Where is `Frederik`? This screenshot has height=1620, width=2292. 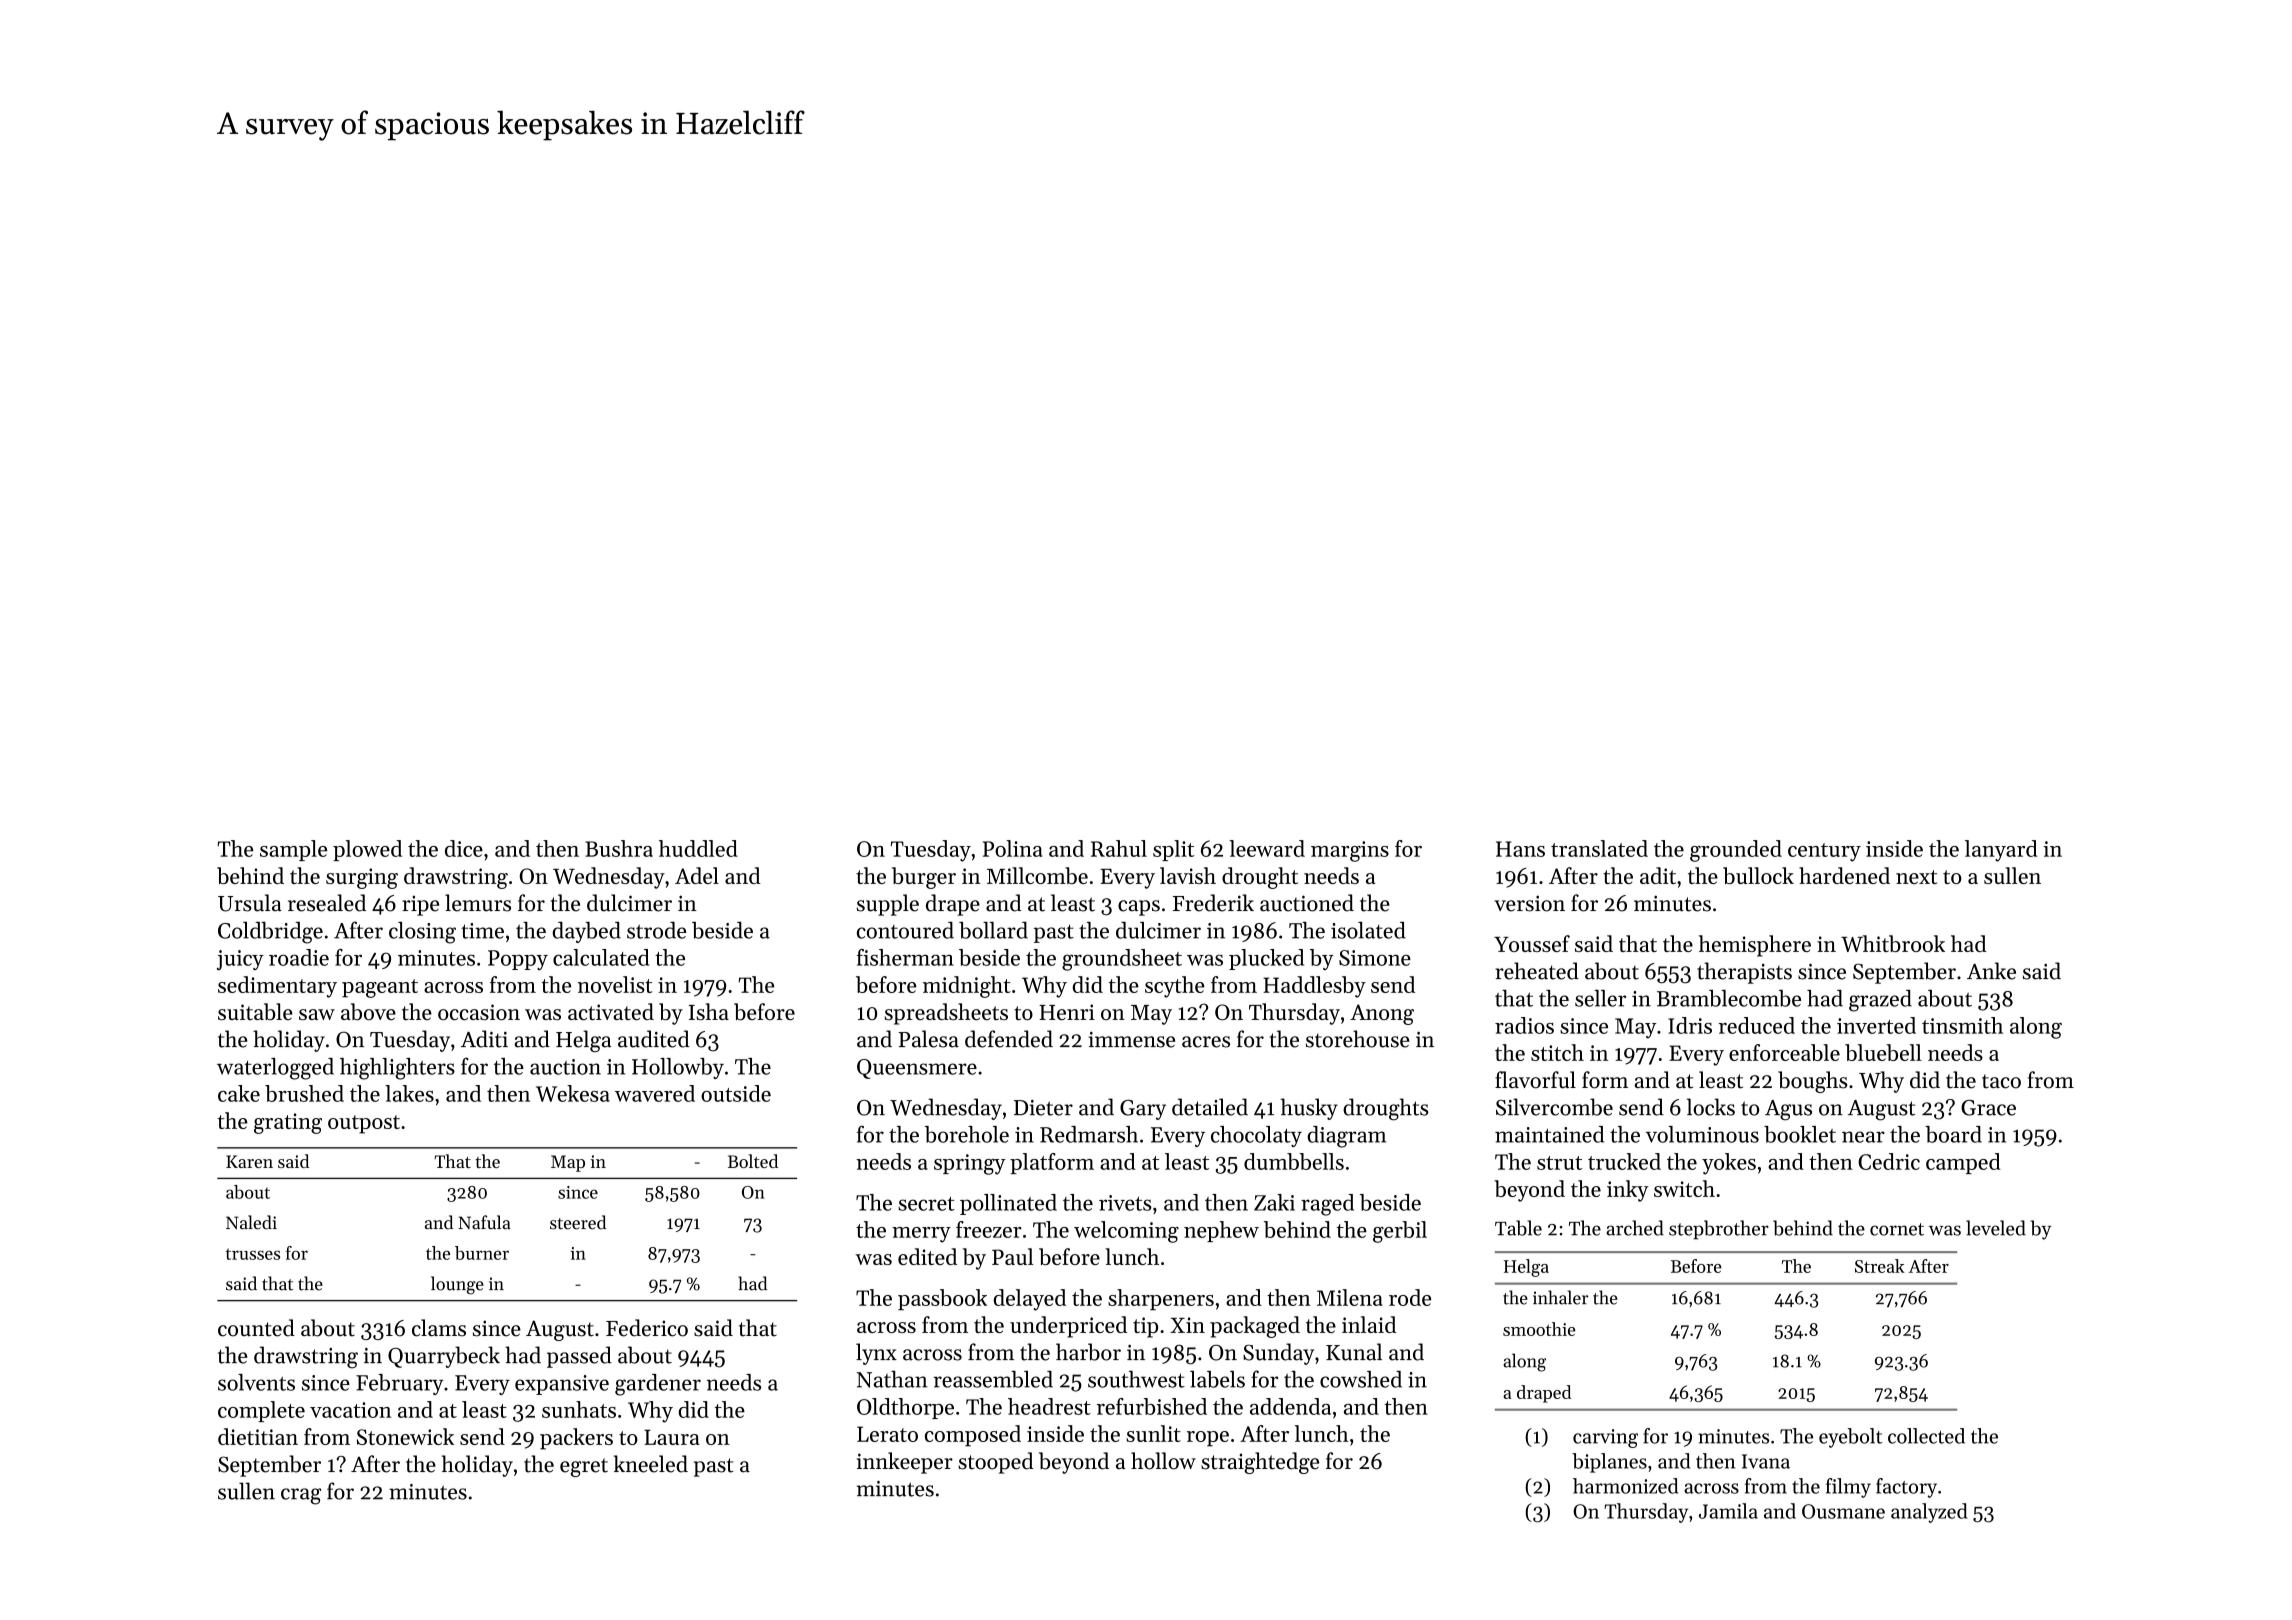 Frederik is located at coordinates (1213, 903).
